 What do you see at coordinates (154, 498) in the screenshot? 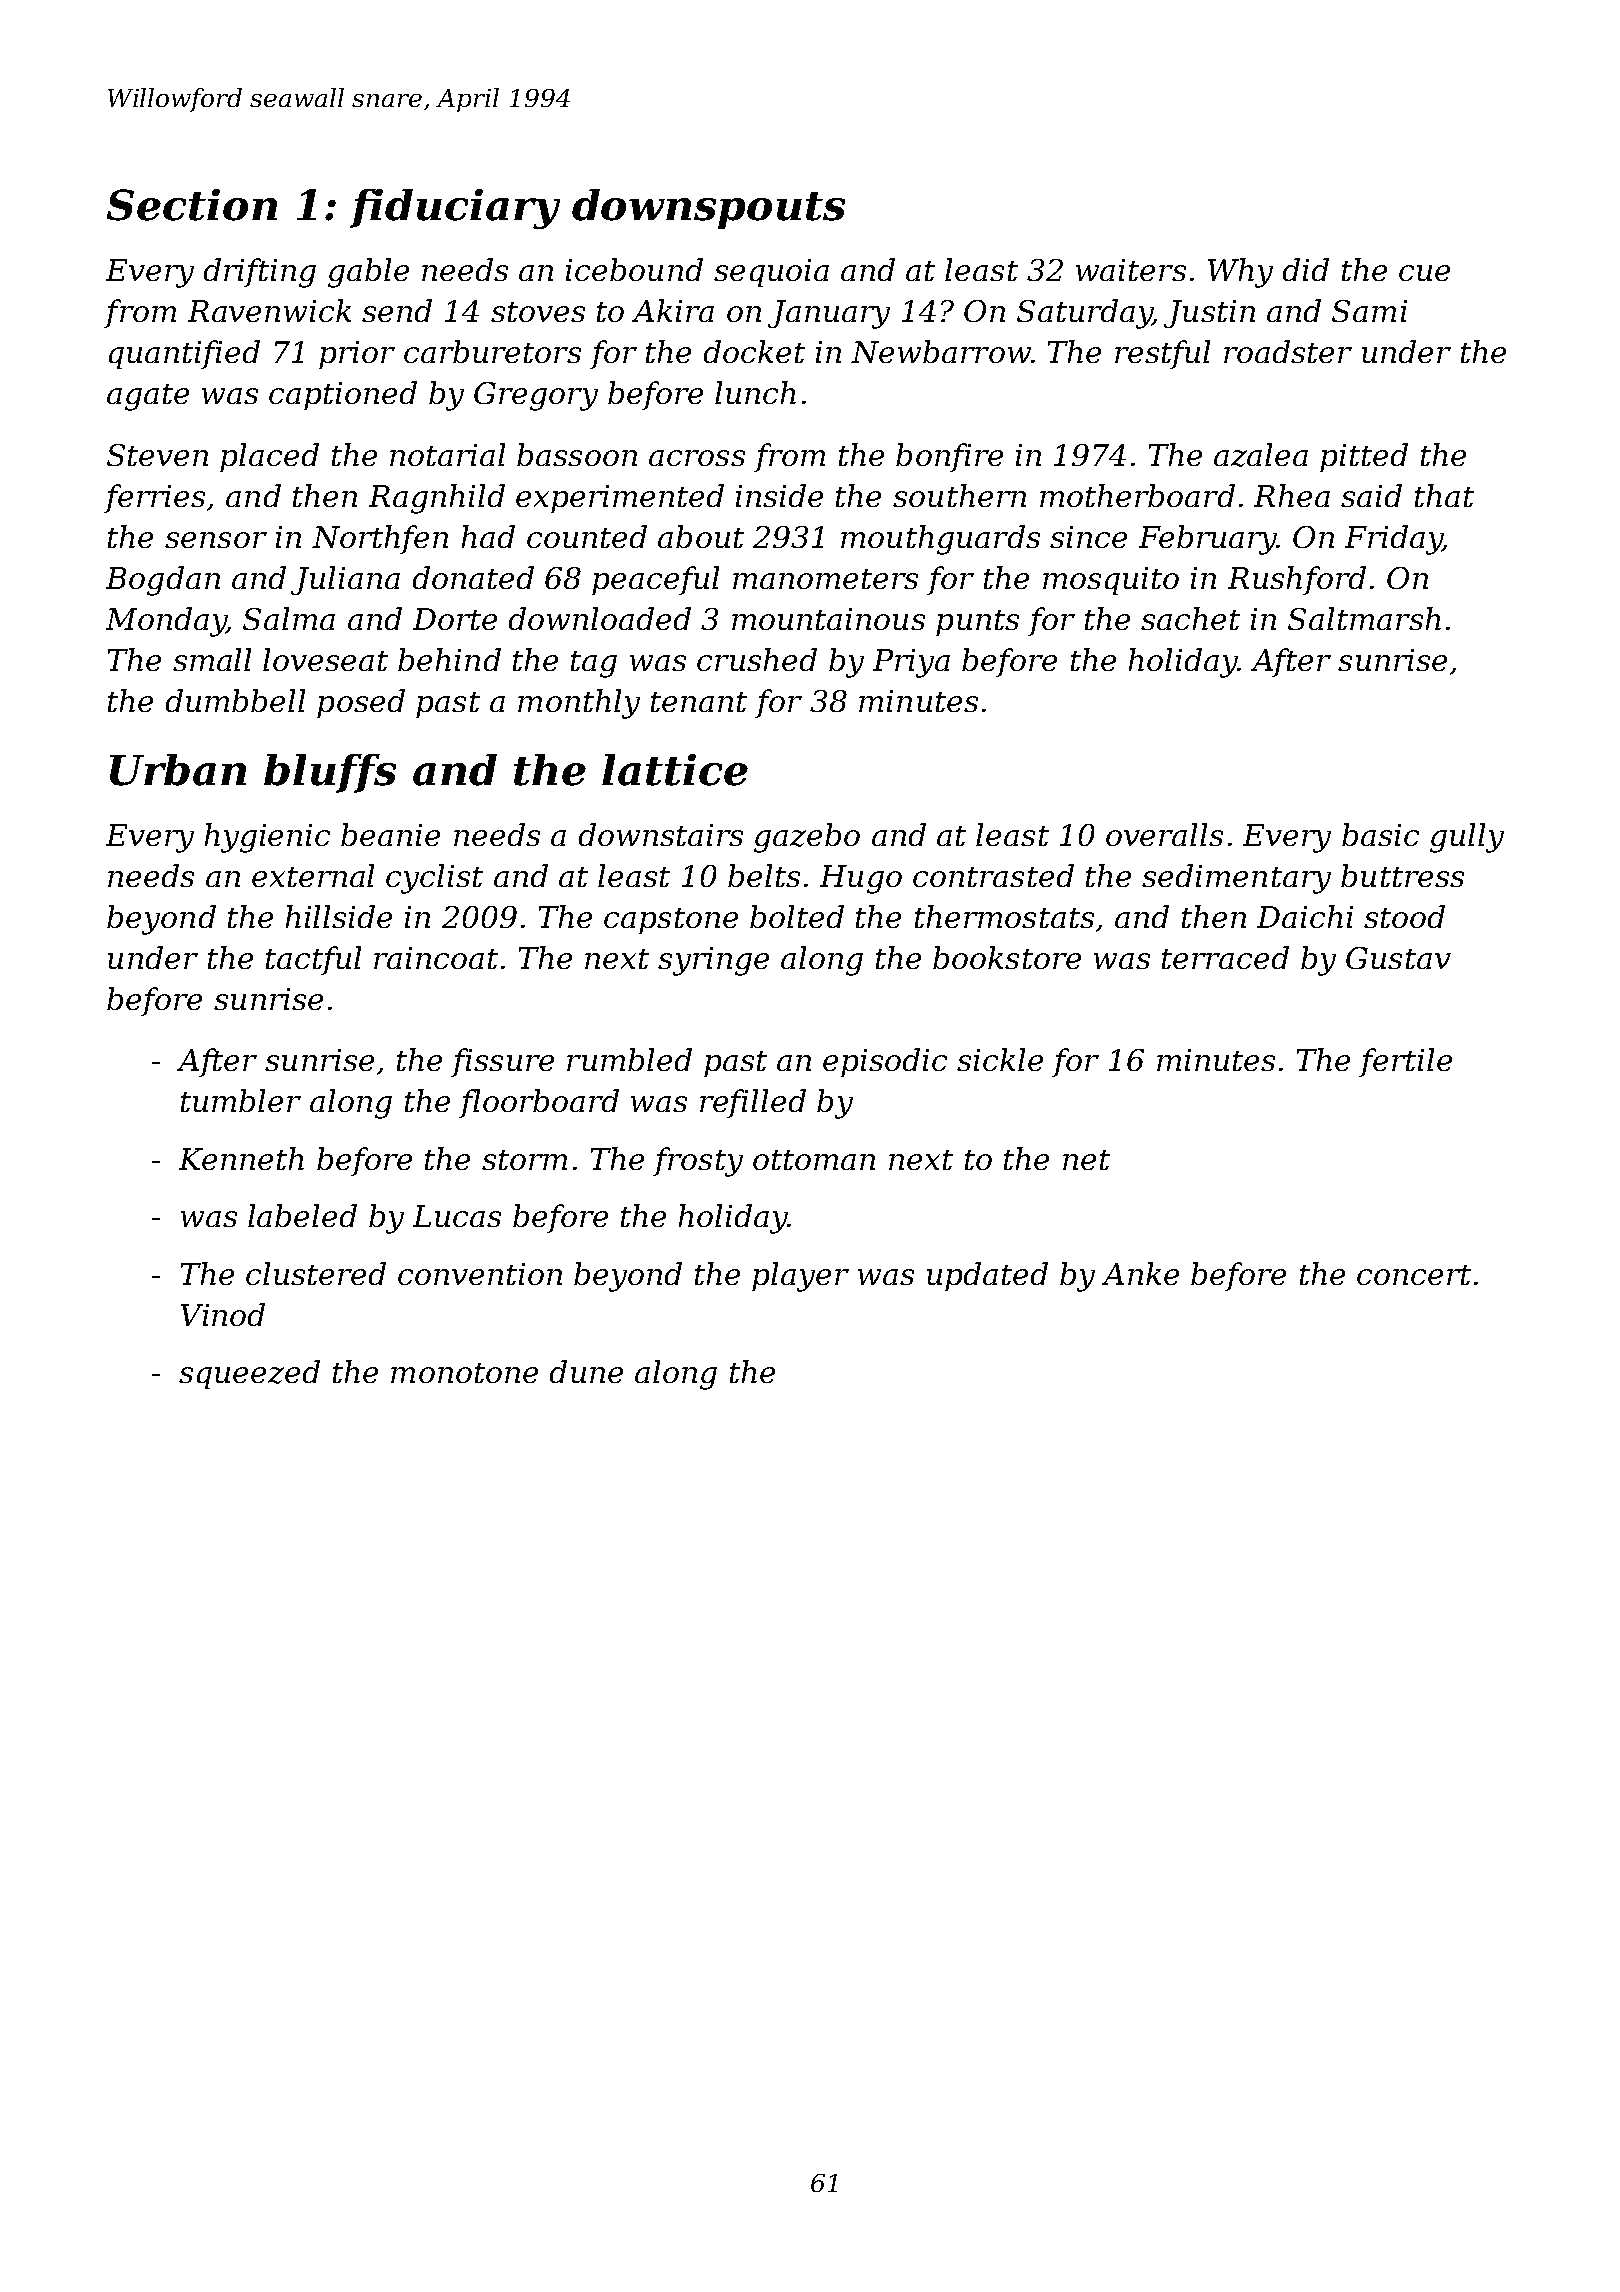
I see `ferries` at bounding box center [154, 498].
